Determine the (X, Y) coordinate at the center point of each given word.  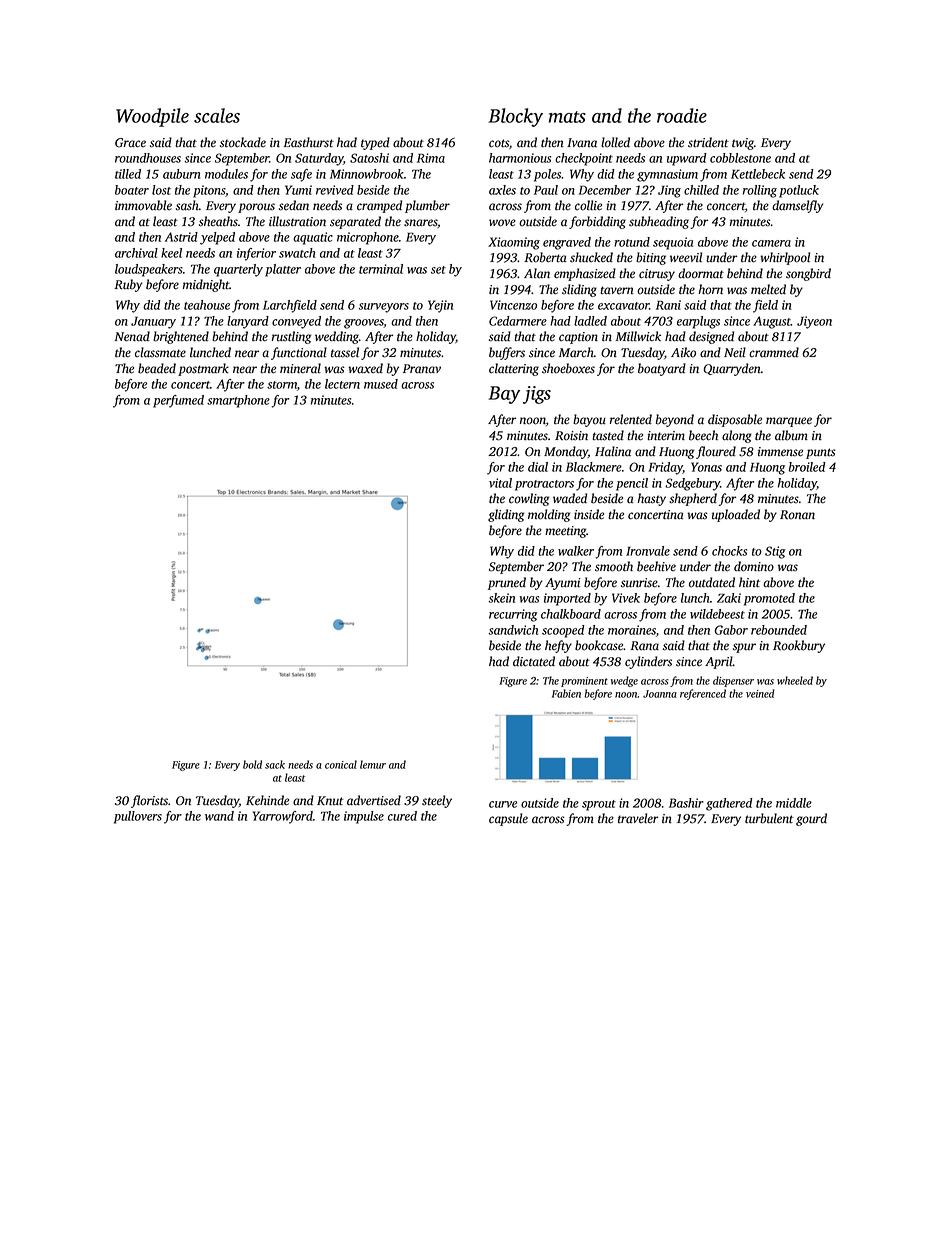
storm (282, 385)
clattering (514, 369)
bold (252, 764)
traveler (638, 818)
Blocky (515, 117)
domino (754, 566)
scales (217, 115)
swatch (297, 253)
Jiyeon (814, 322)
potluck (799, 191)
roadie (682, 115)
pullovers (138, 817)
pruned (507, 583)
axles (502, 190)
